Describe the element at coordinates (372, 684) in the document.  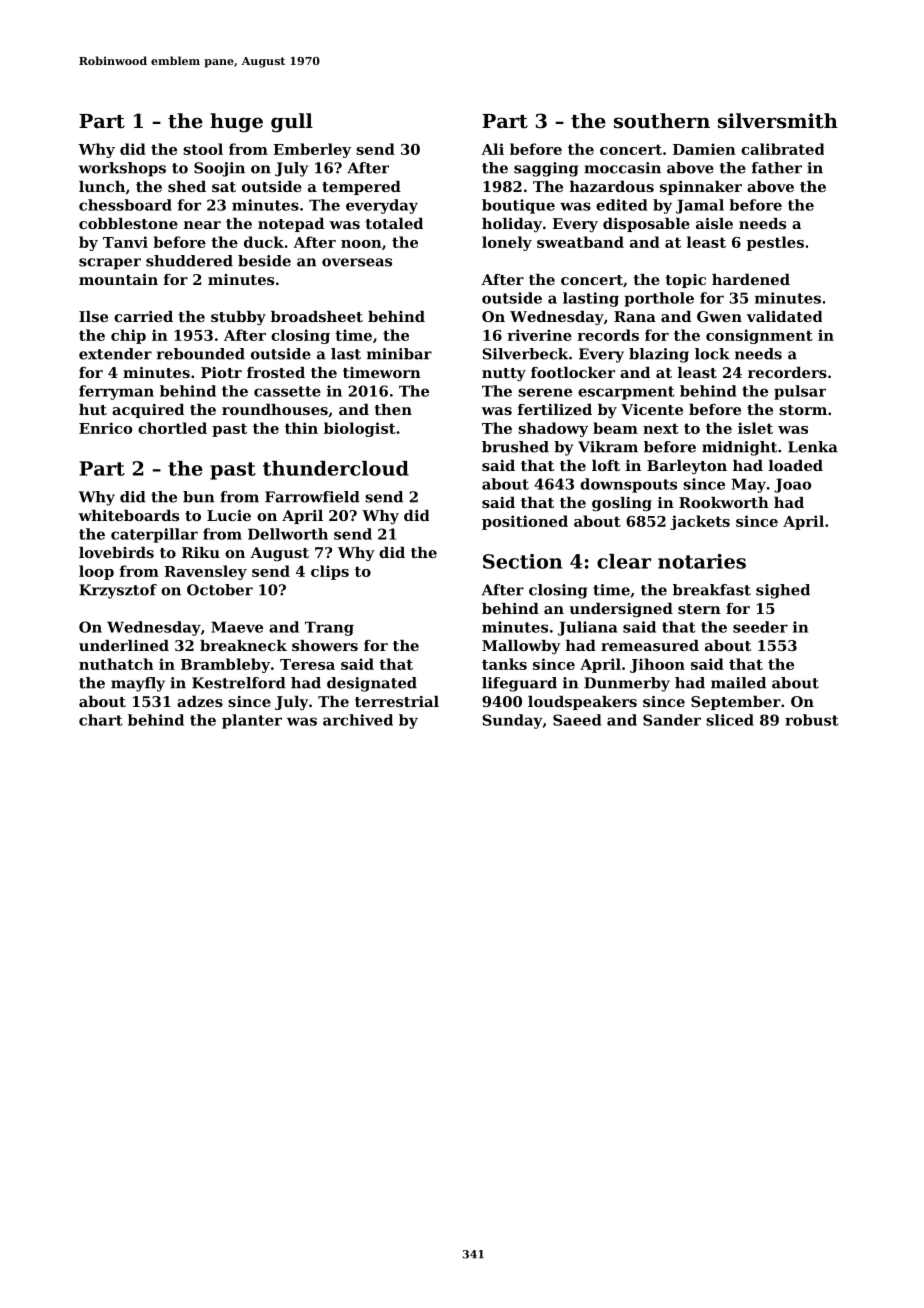
I see `designated` at that location.
